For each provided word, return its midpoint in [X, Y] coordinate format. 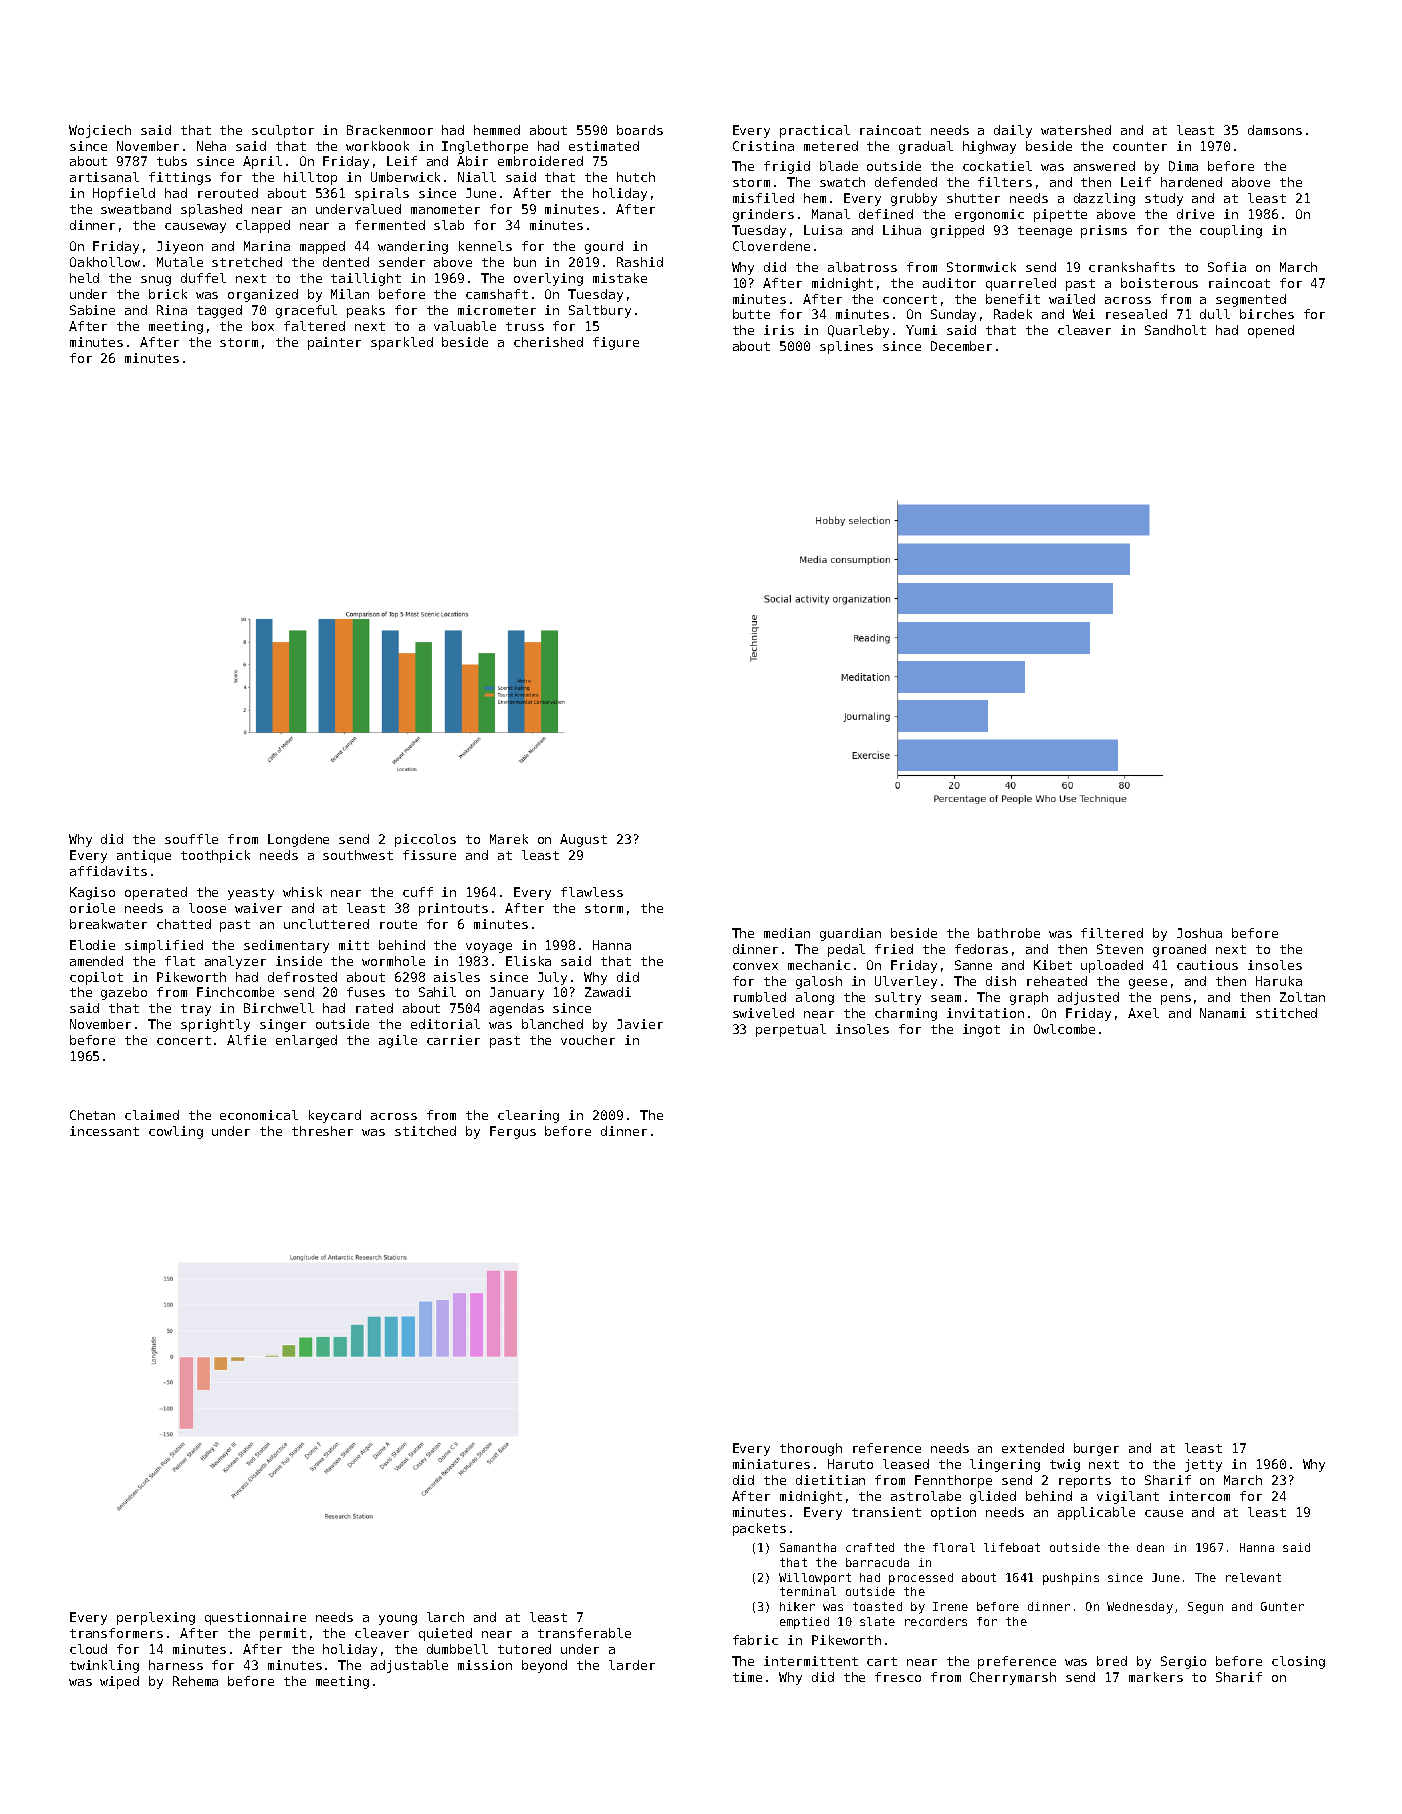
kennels [485, 246]
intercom [1199, 1496]
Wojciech [100, 131]
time [747, 1677]
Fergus [513, 1132]
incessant [104, 1131]
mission [485, 1665]
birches [1267, 314]
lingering [1005, 1465]
